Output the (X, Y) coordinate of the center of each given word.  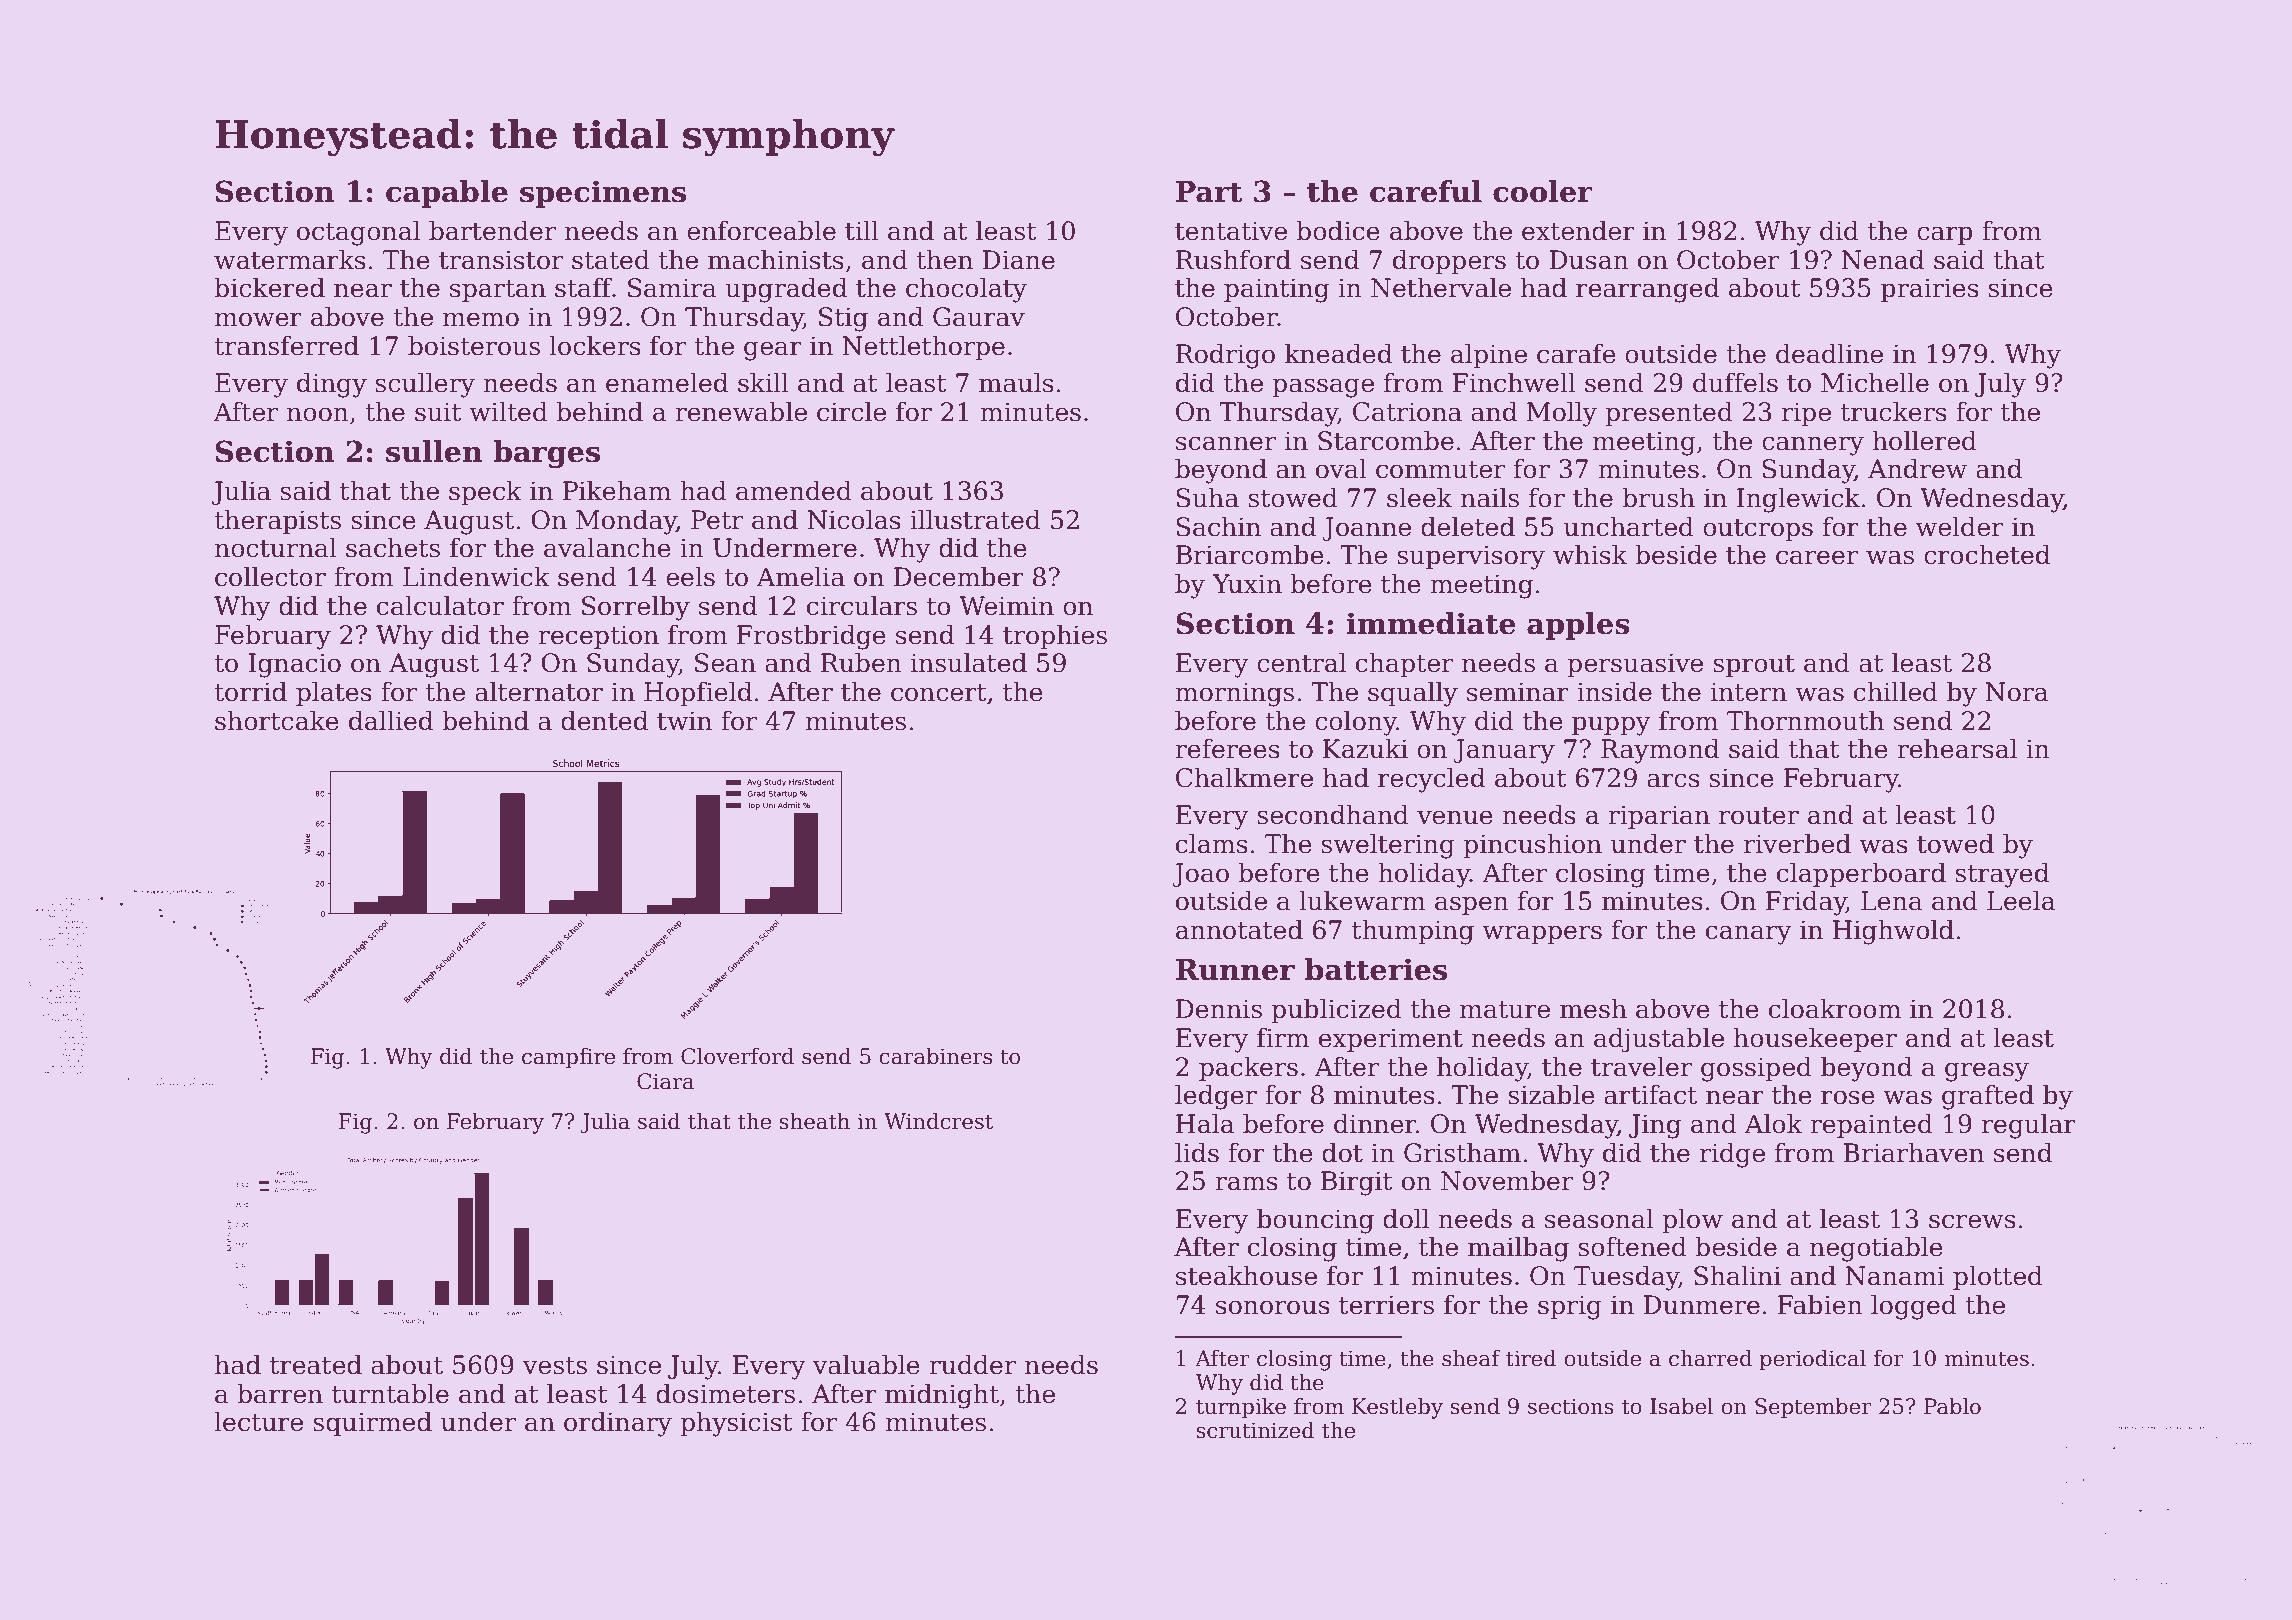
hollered (1925, 440)
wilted (508, 411)
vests (555, 1366)
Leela (2021, 900)
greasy (1987, 1072)
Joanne (1366, 529)
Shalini (1737, 1275)
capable (447, 194)
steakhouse (1246, 1275)
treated (316, 1364)
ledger (1216, 1097)
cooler (1543, 191)
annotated (1239, 929)
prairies (1930, 290)
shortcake (277, 720)
